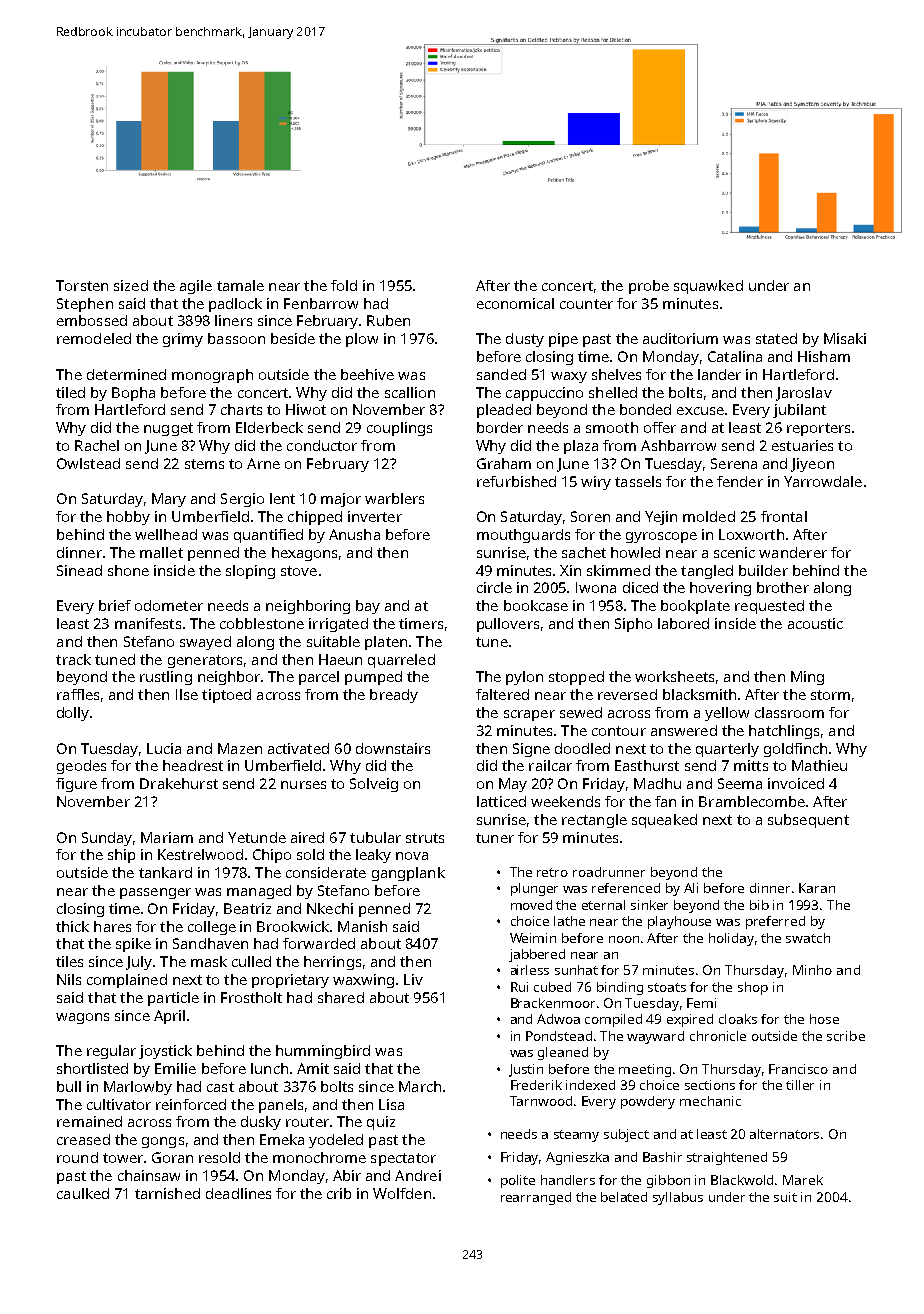 The height and width of the image is (1314, 924). Describe the element at coordinates (803, 1180) in the image. I see `Marek` at that location.
